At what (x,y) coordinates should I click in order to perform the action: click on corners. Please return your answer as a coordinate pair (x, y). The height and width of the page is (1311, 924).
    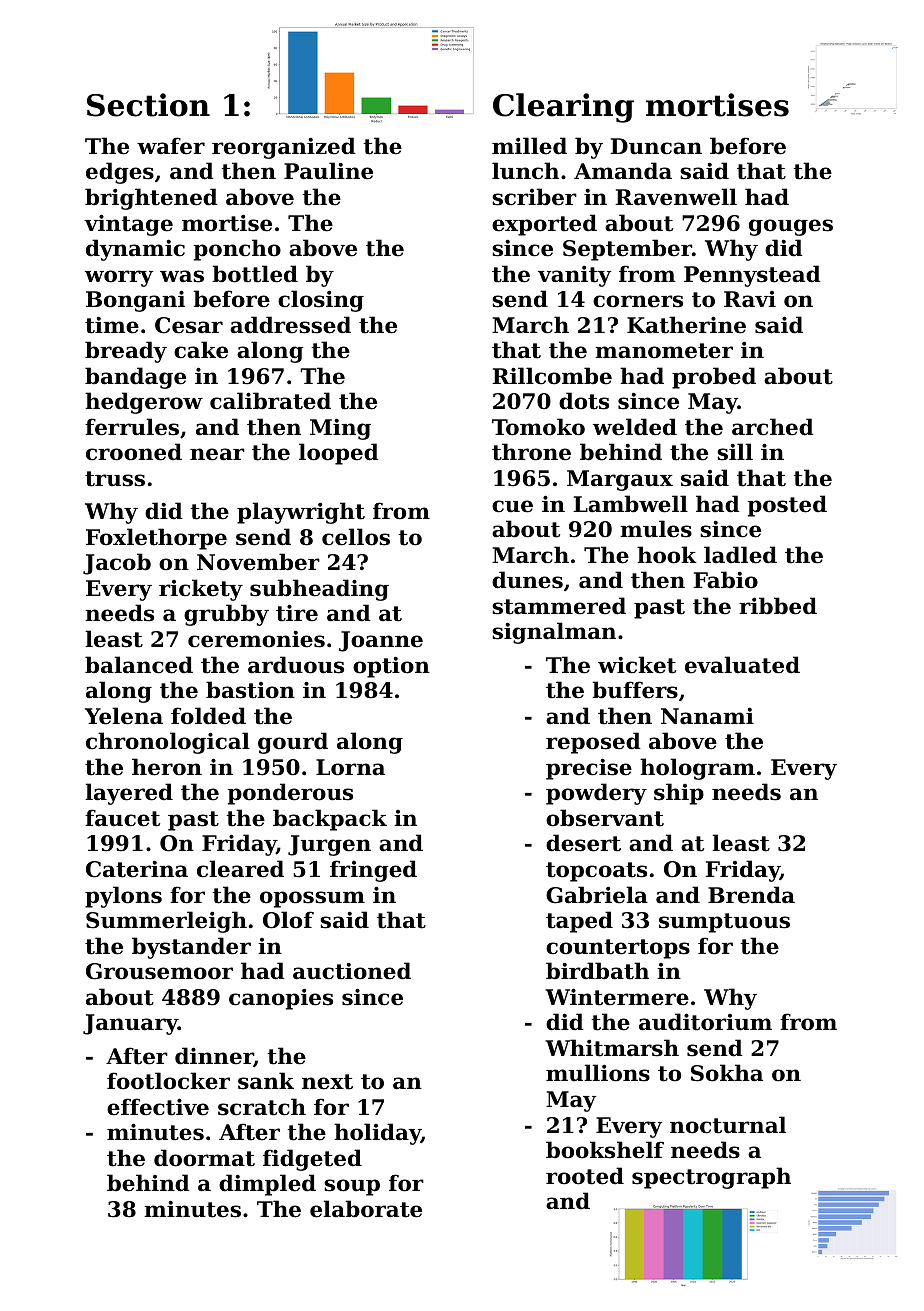
    Looking at the image, I should click on (638, 301).
